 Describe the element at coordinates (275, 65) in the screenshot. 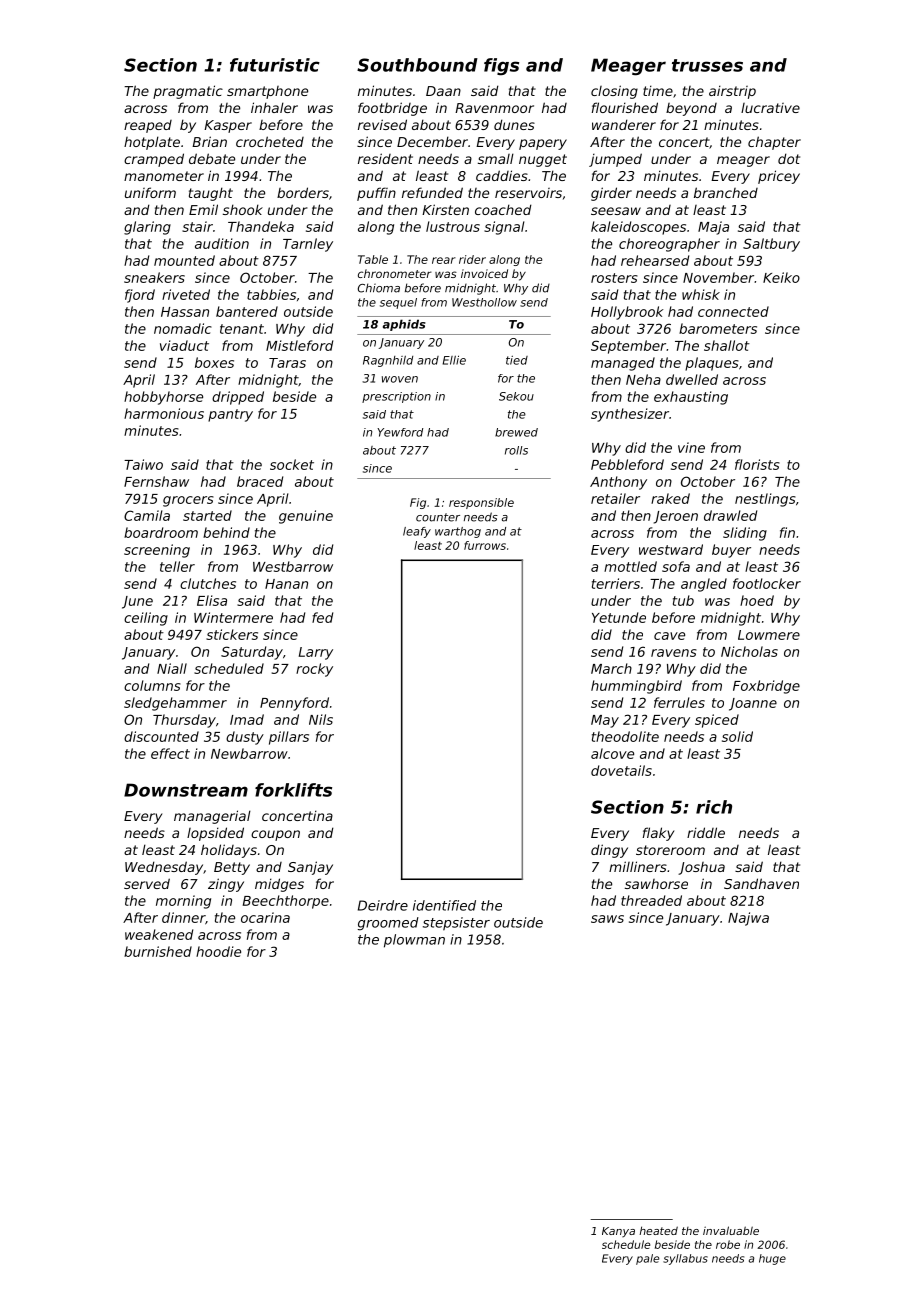

I see `futuristic` at that location.
